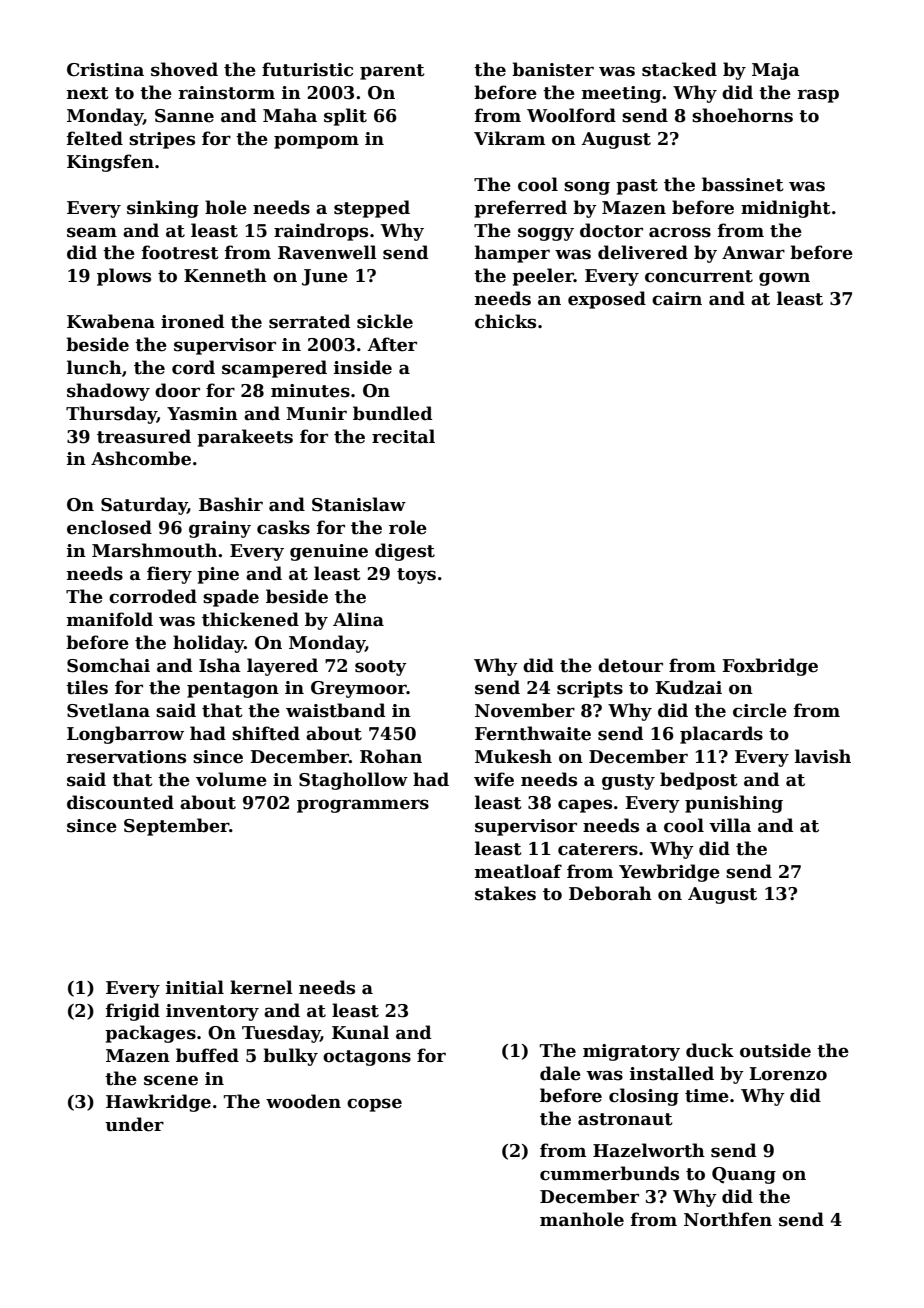 The width and height of the screenshot is (924, 1308). I want to click on punishing, so click(734, 804).
